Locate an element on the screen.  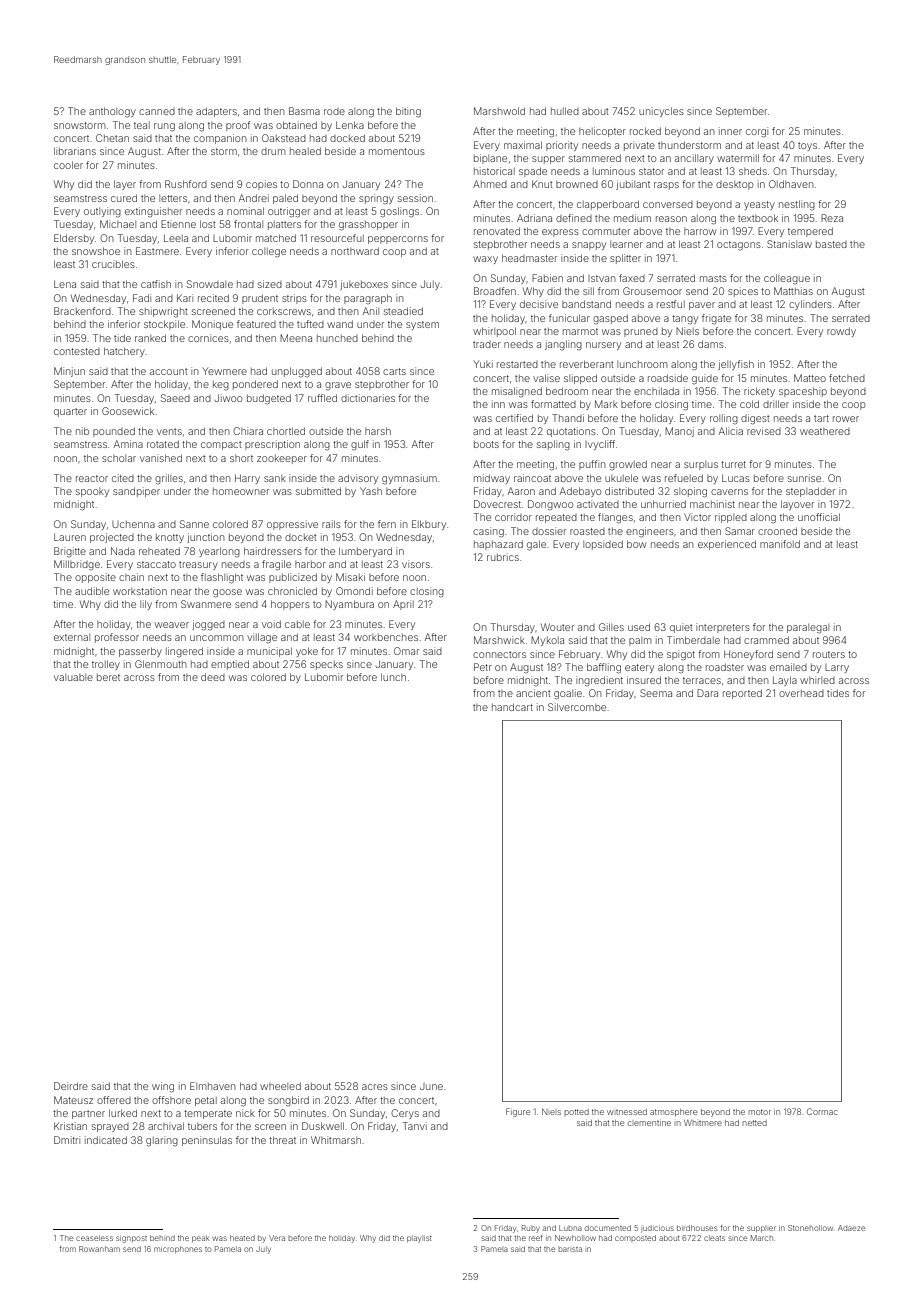
June is located at coordinates (431, 1086).
